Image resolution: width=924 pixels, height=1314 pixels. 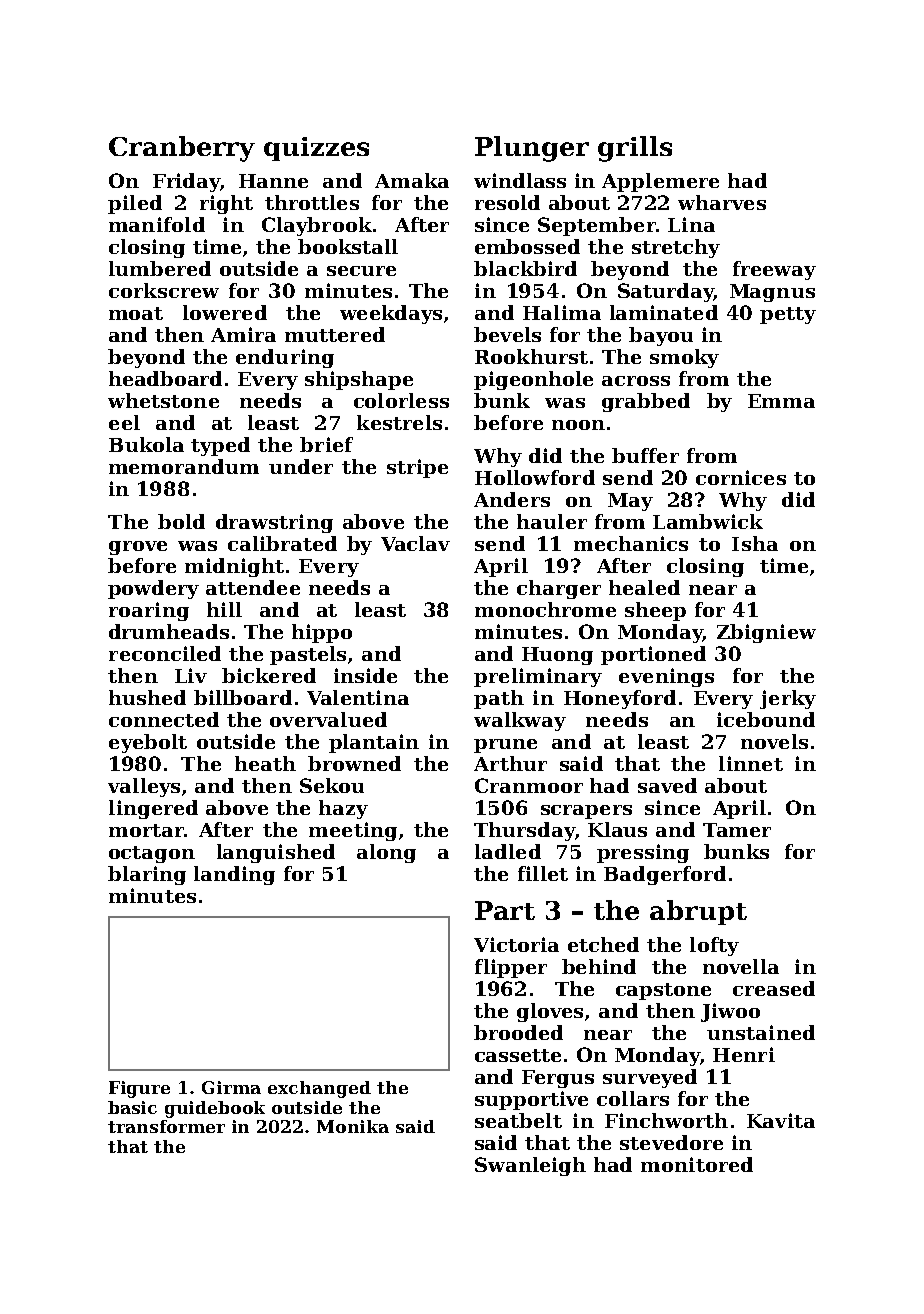 What do you see at coordinates (157, 224) in the document?
I see `manifold` at bounding box center [157, 224].
